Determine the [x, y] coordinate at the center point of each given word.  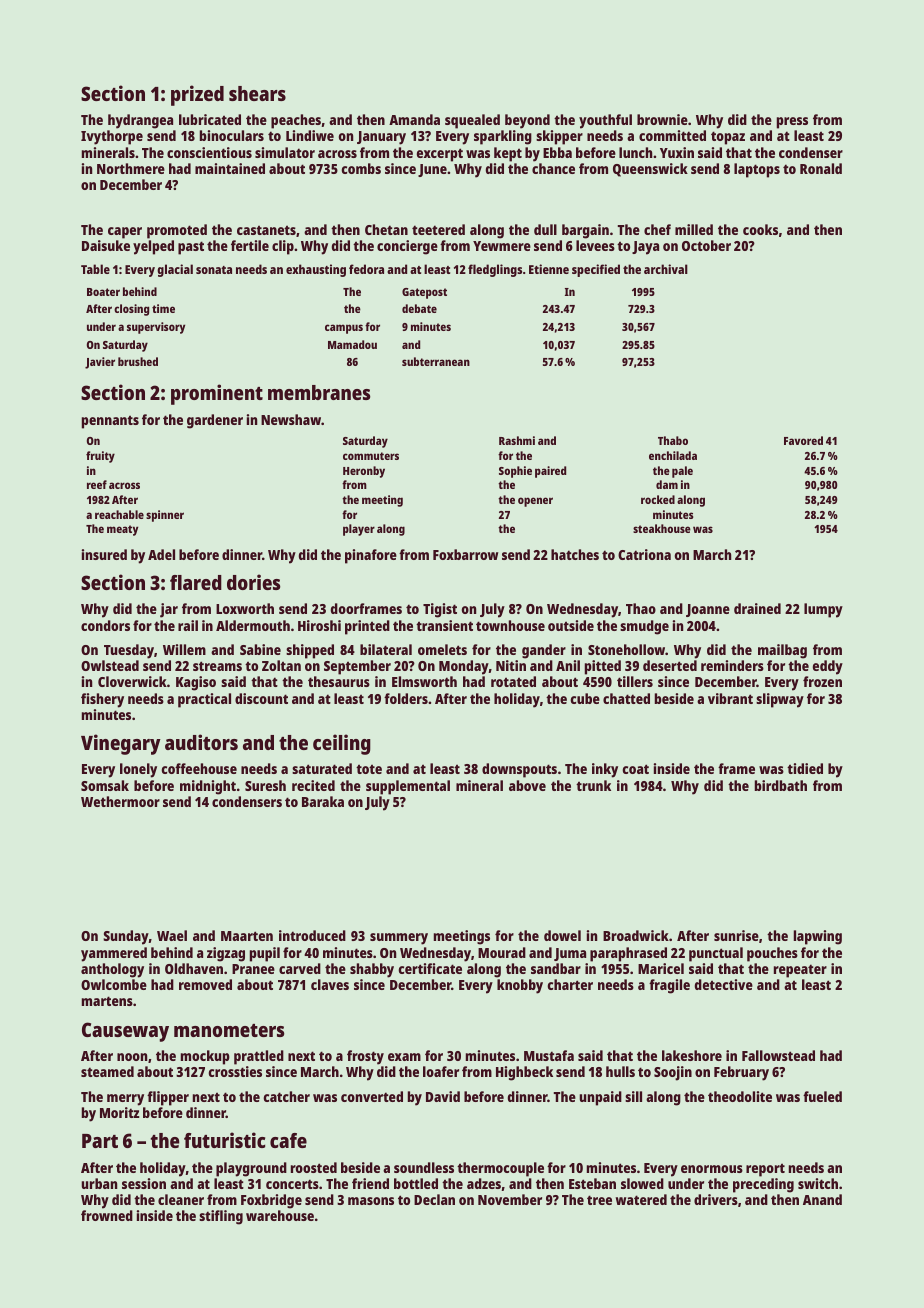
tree [599, 1200]
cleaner [181, 1199]
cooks [760, 229]
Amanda [414, 119]
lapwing [818, 937]
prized [197, 95]
